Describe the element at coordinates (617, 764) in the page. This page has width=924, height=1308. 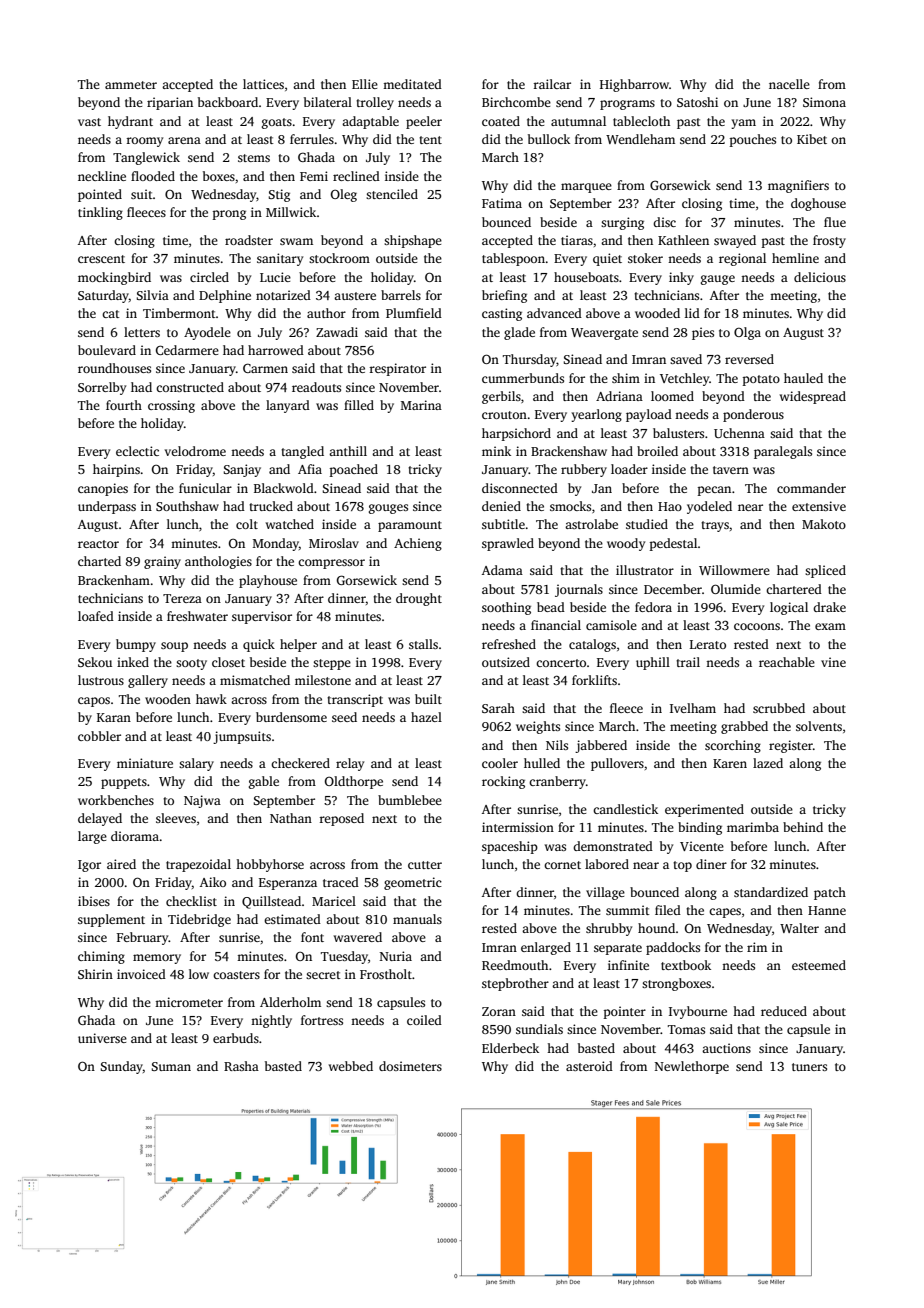
I see `pullovers` at that location.
